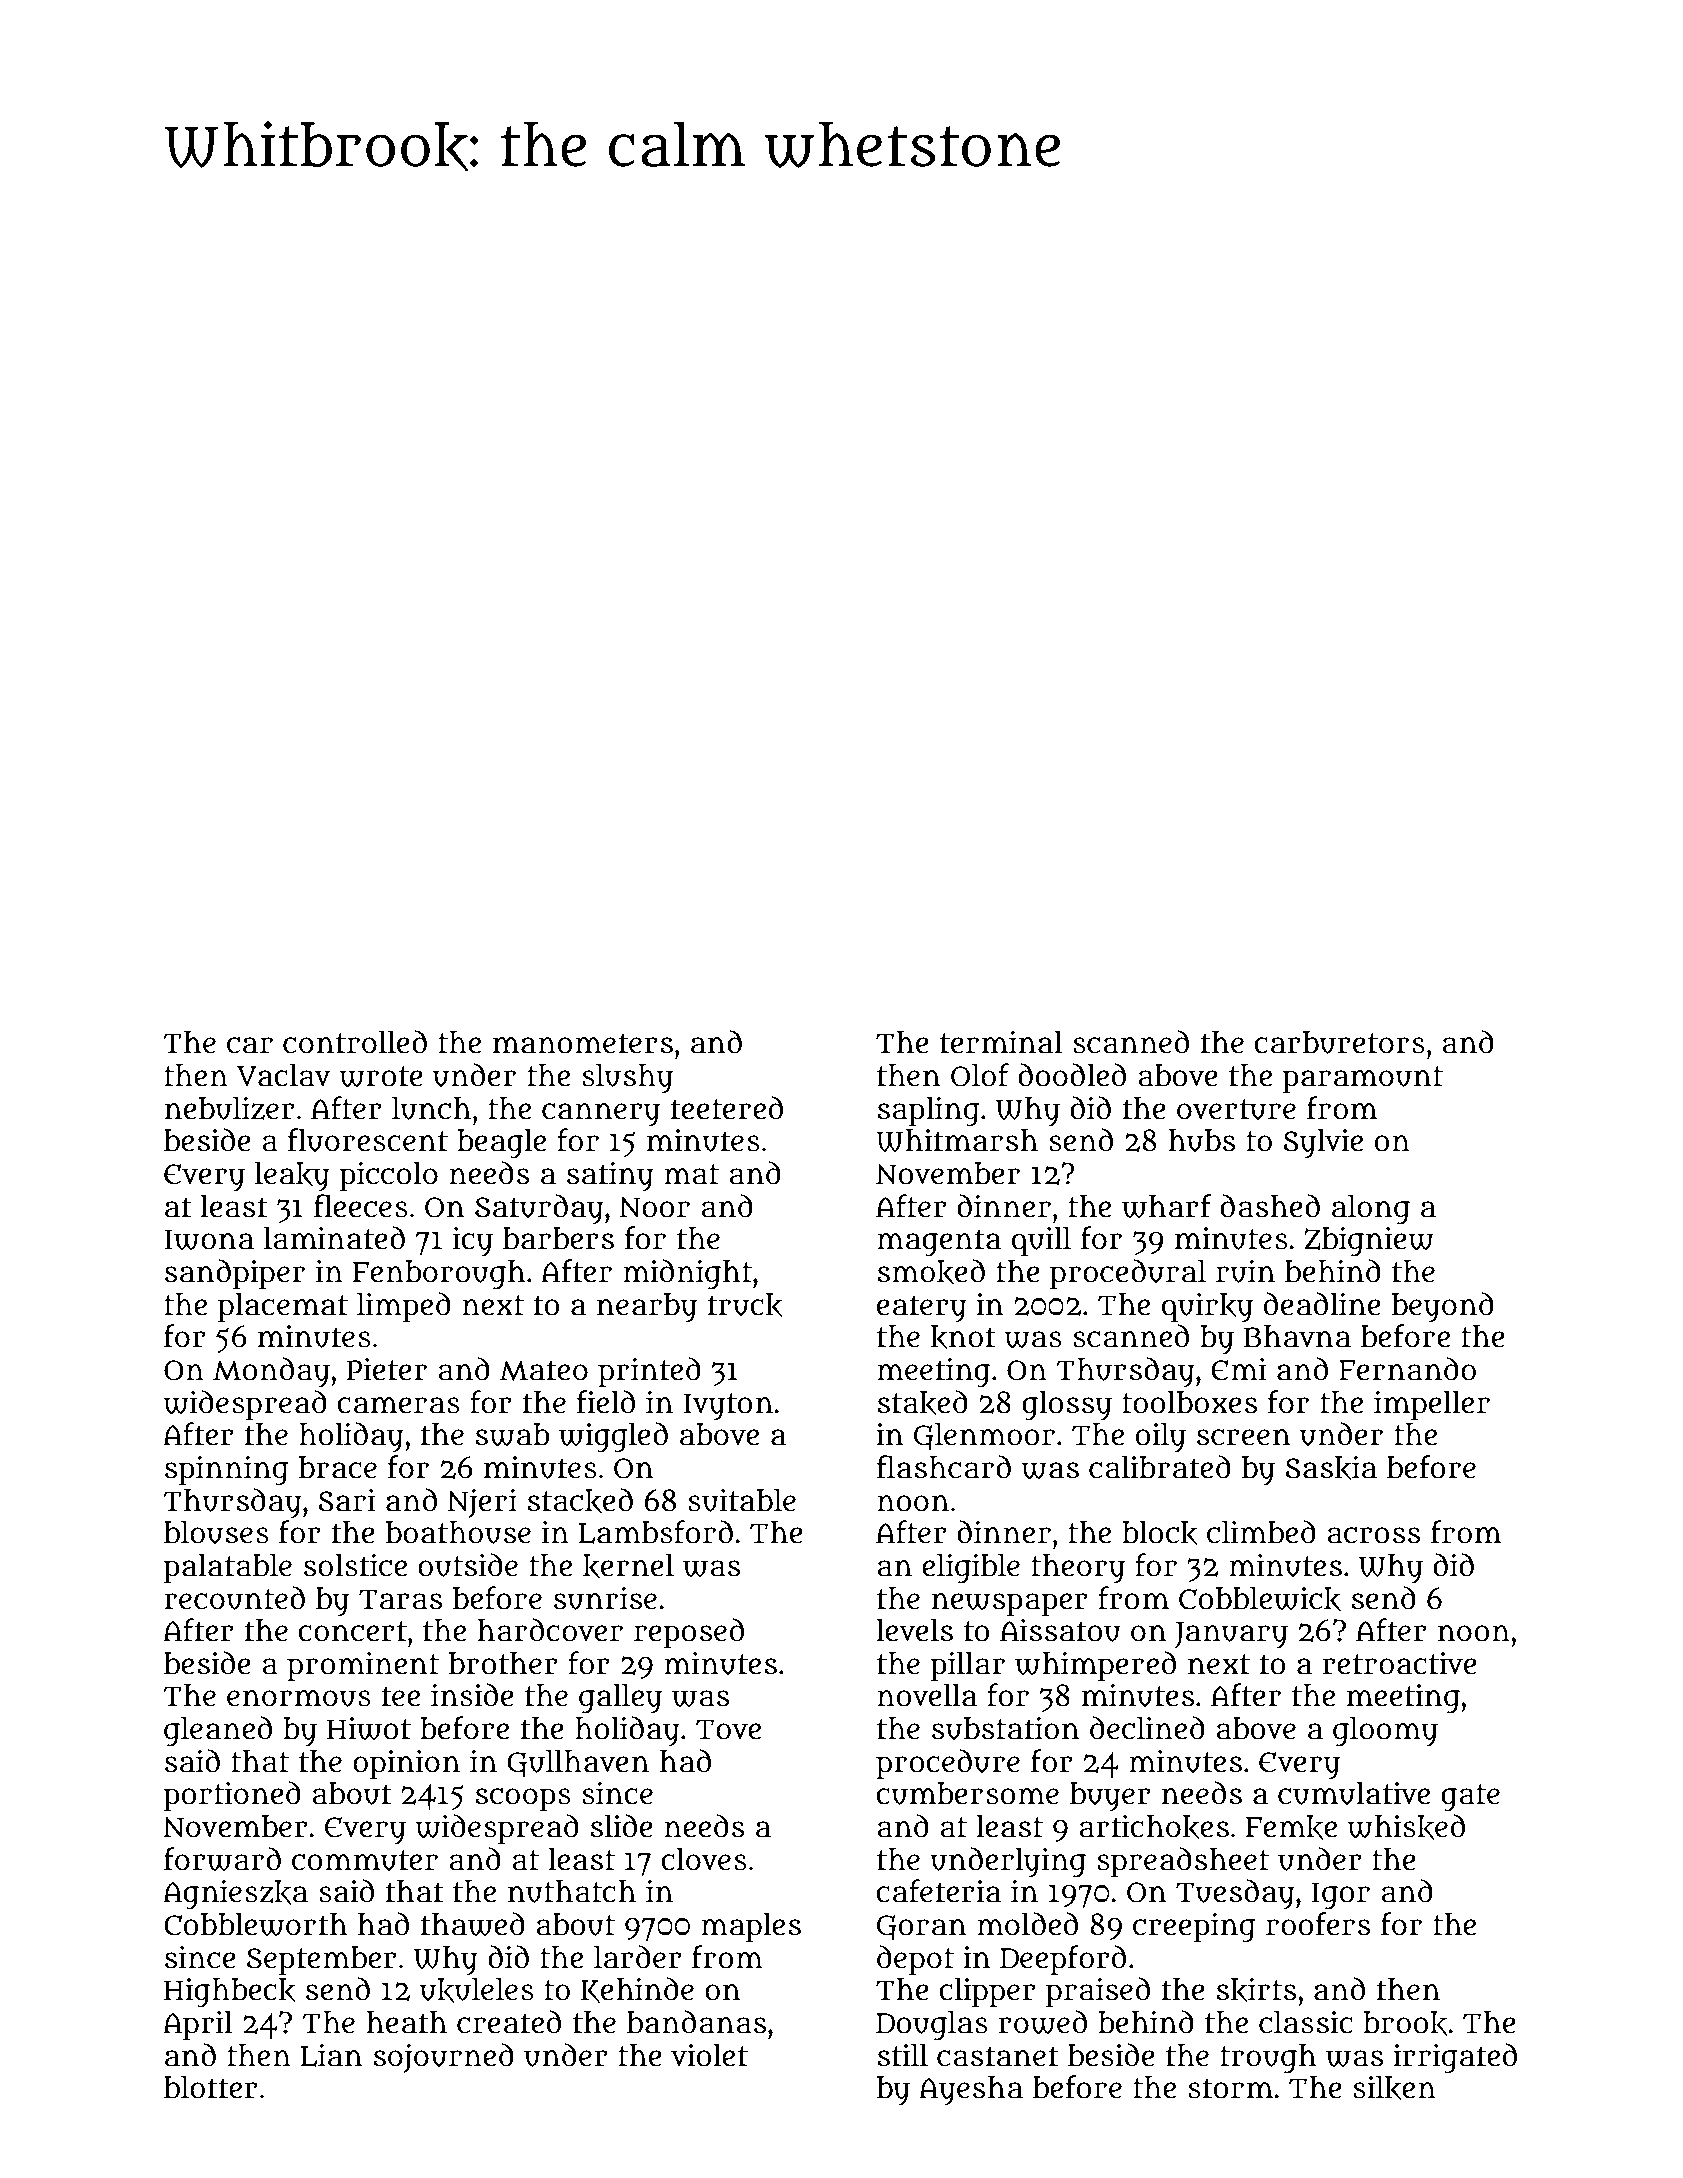  What do you see at coordinates (513, 1434) in the page?
I see `swab` at bounding box center [513, 1434].
